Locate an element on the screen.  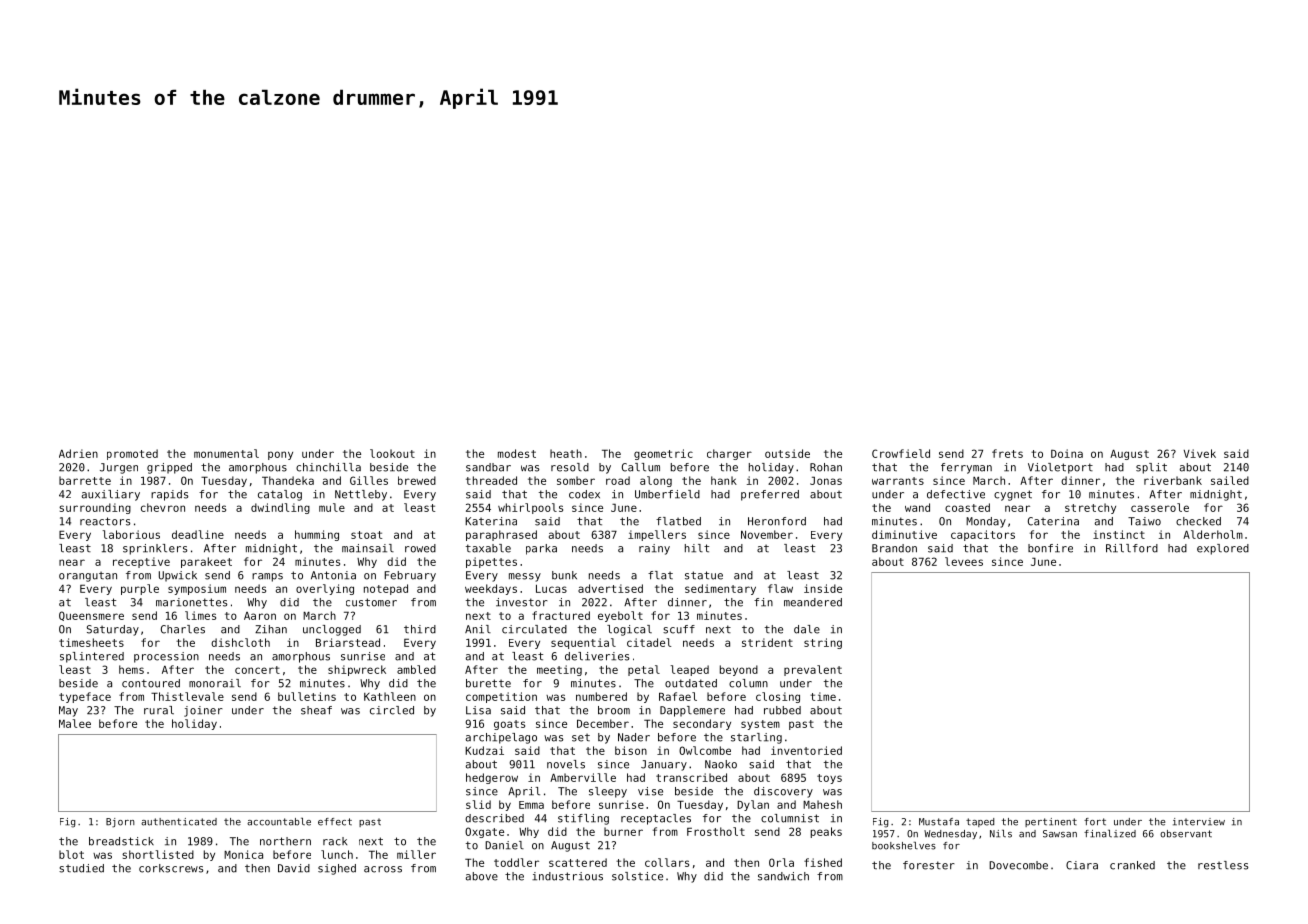
Lucas is located at coordinates (551, 589).
